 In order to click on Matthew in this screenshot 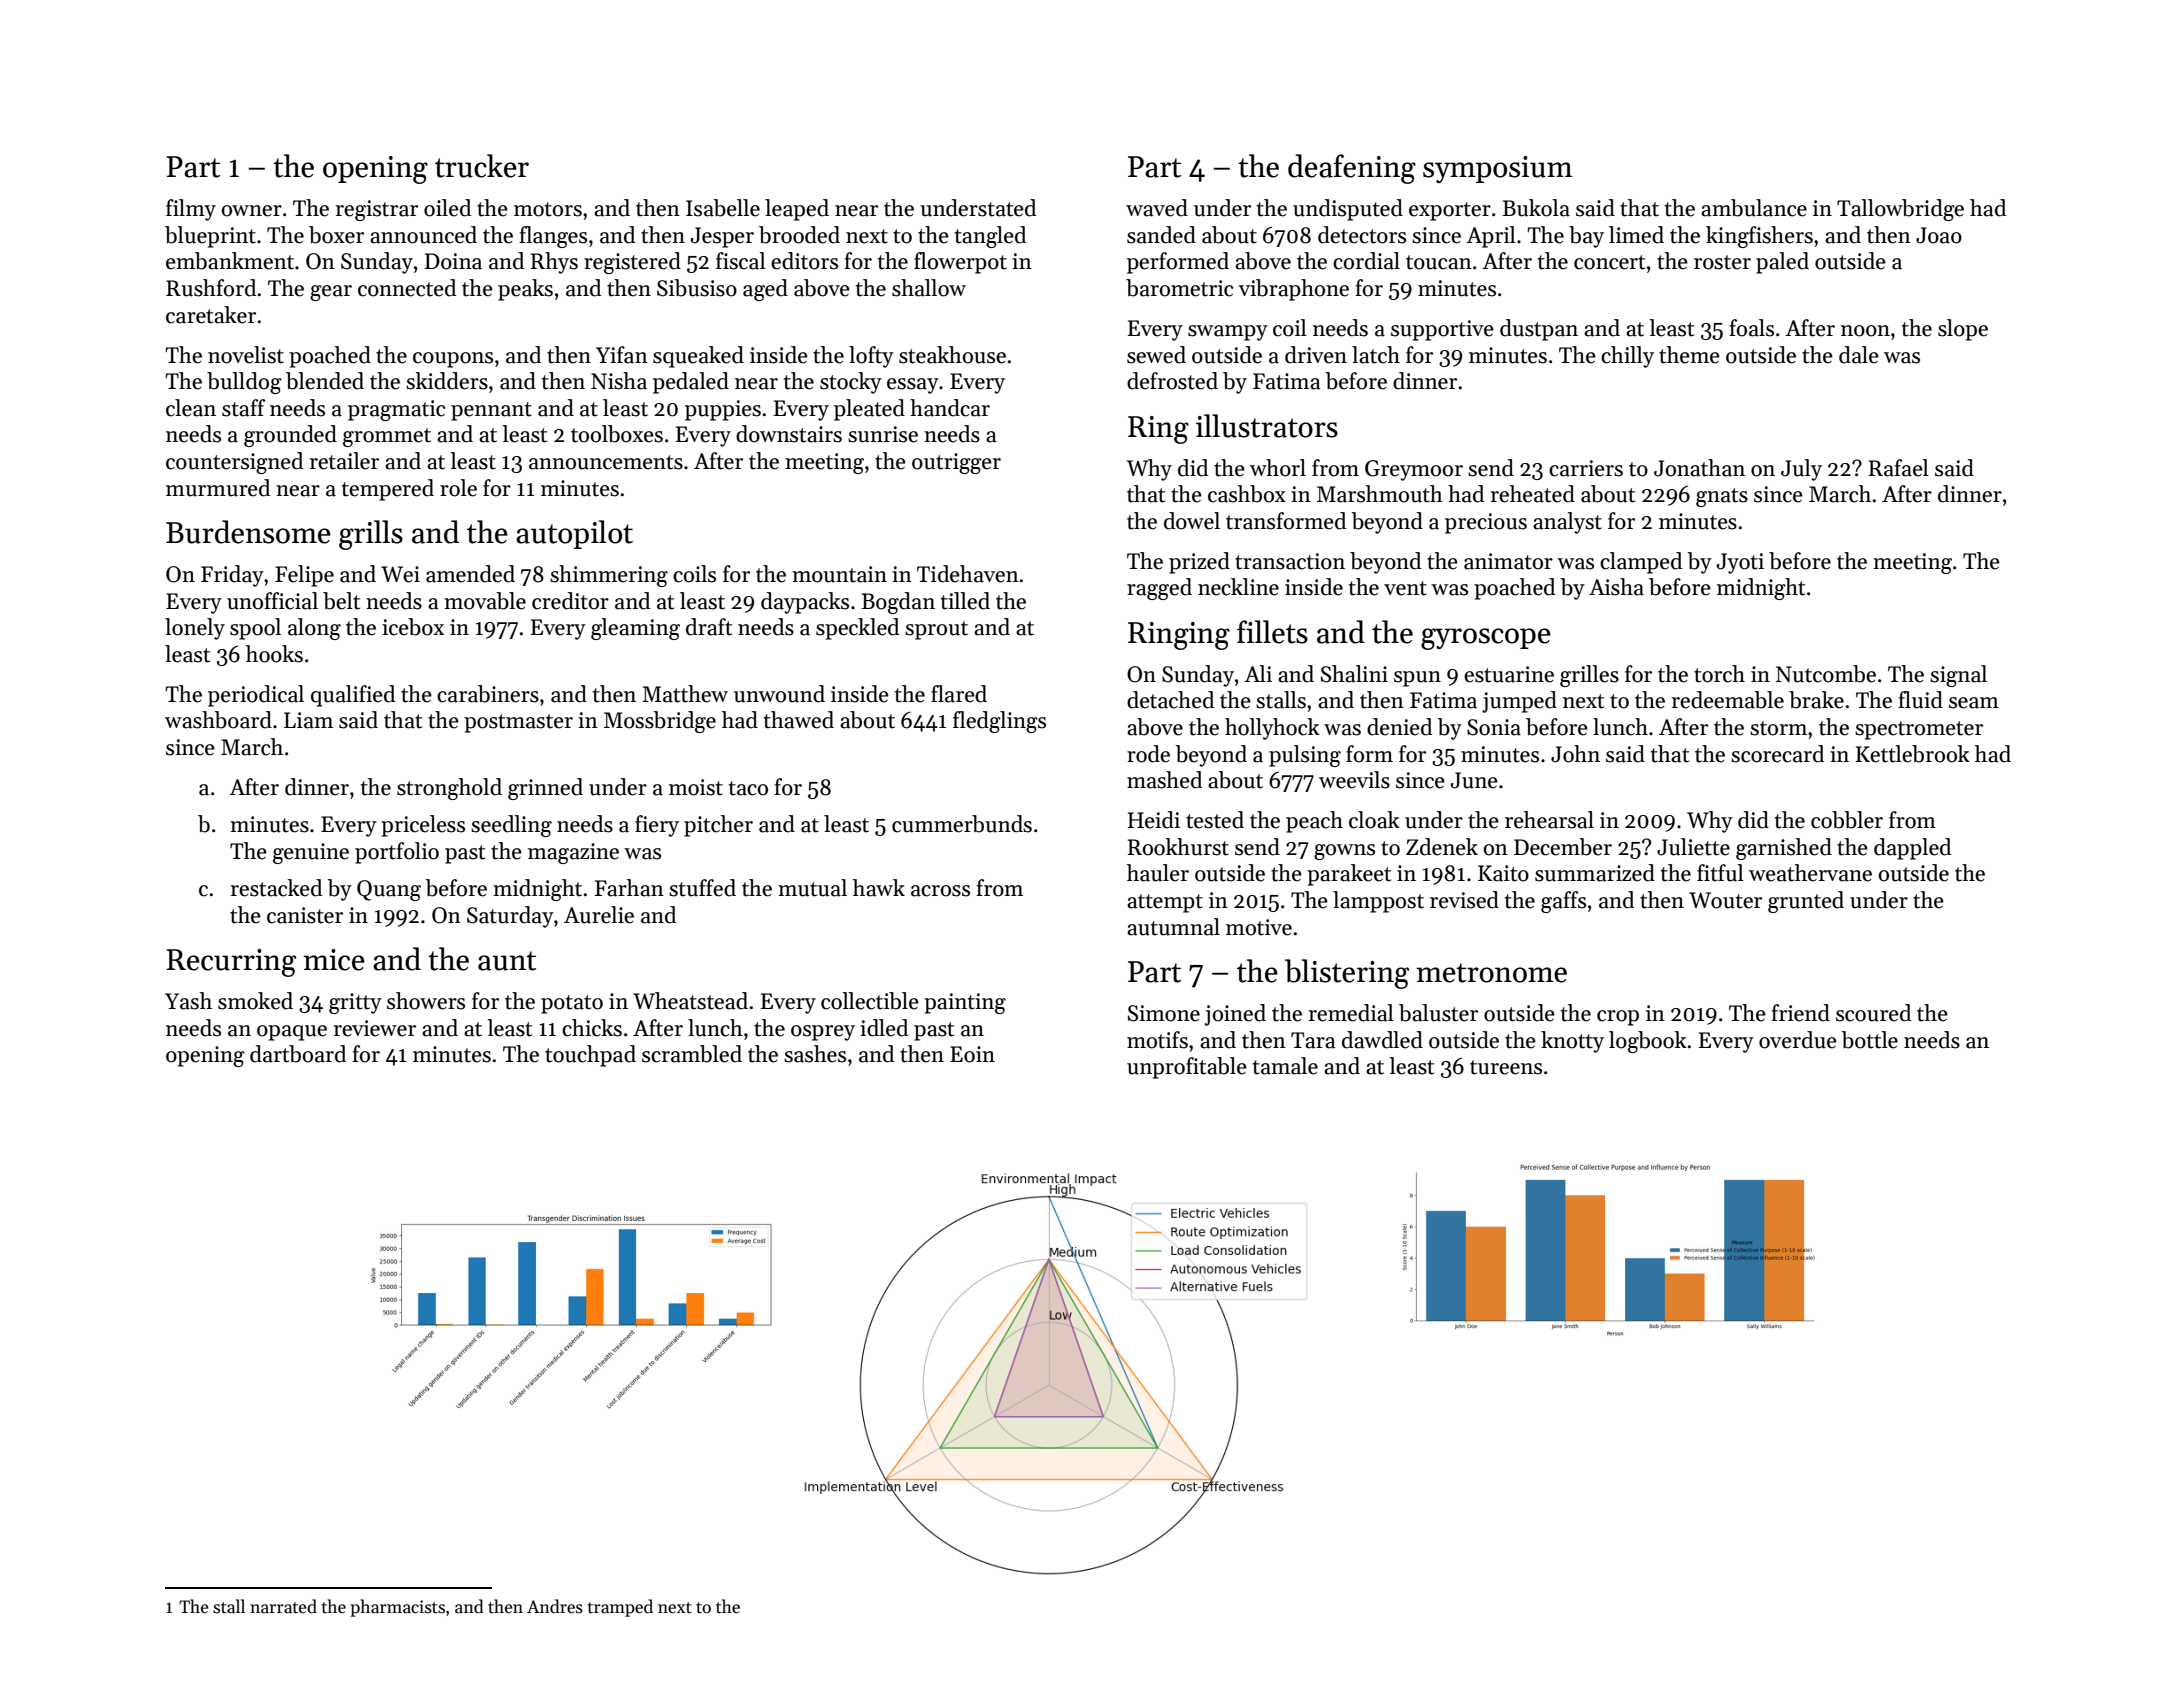, I will do `click(685, 694)`.
